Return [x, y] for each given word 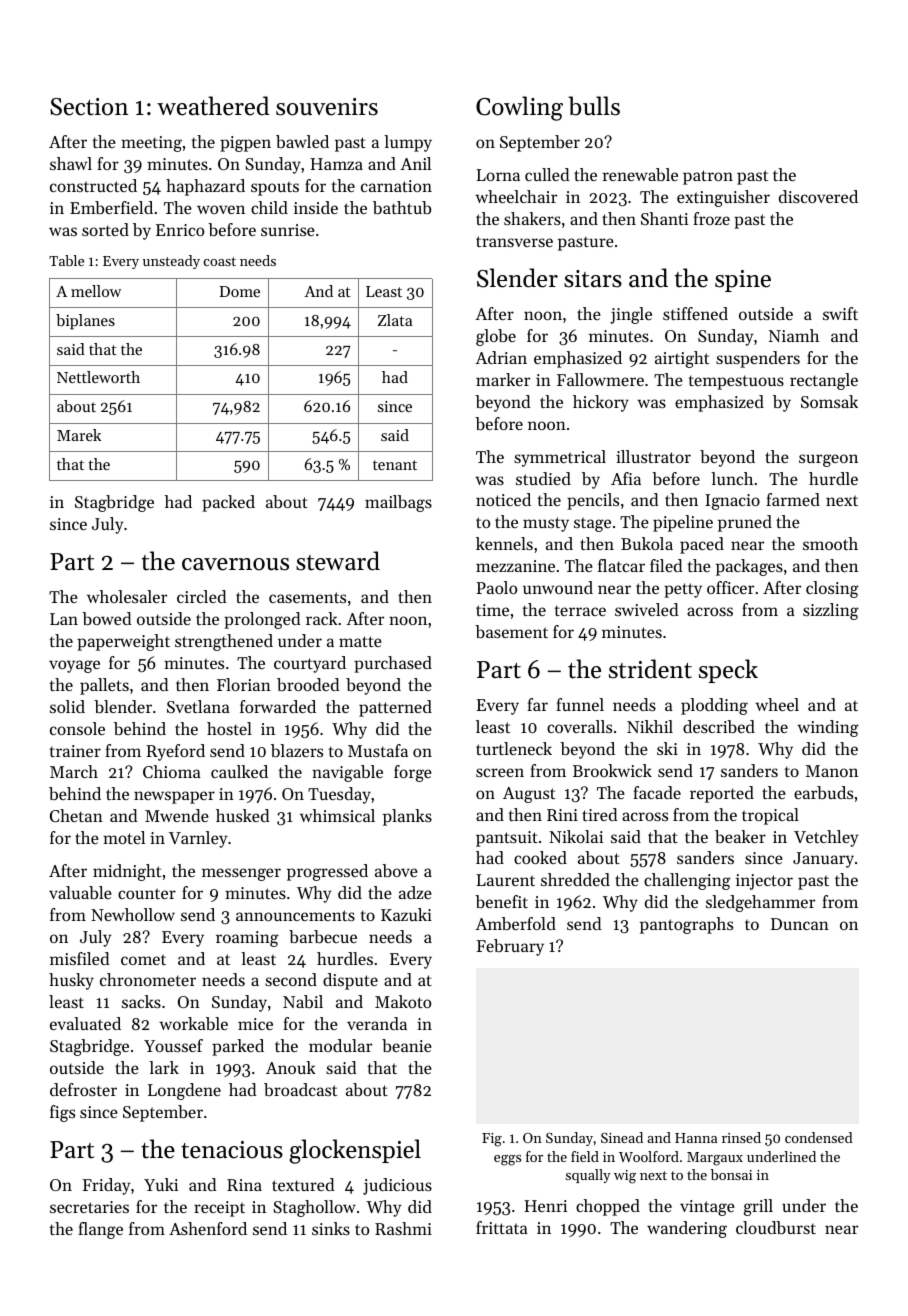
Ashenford [208, 1228]
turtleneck [514, 748]
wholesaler [127, 596]
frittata [502, 1227]
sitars [593, 279]
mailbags [398, 503]
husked [243, 815]
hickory [601, 403]
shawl [71, 163]
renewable [640, 174]
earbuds [823, 792]
